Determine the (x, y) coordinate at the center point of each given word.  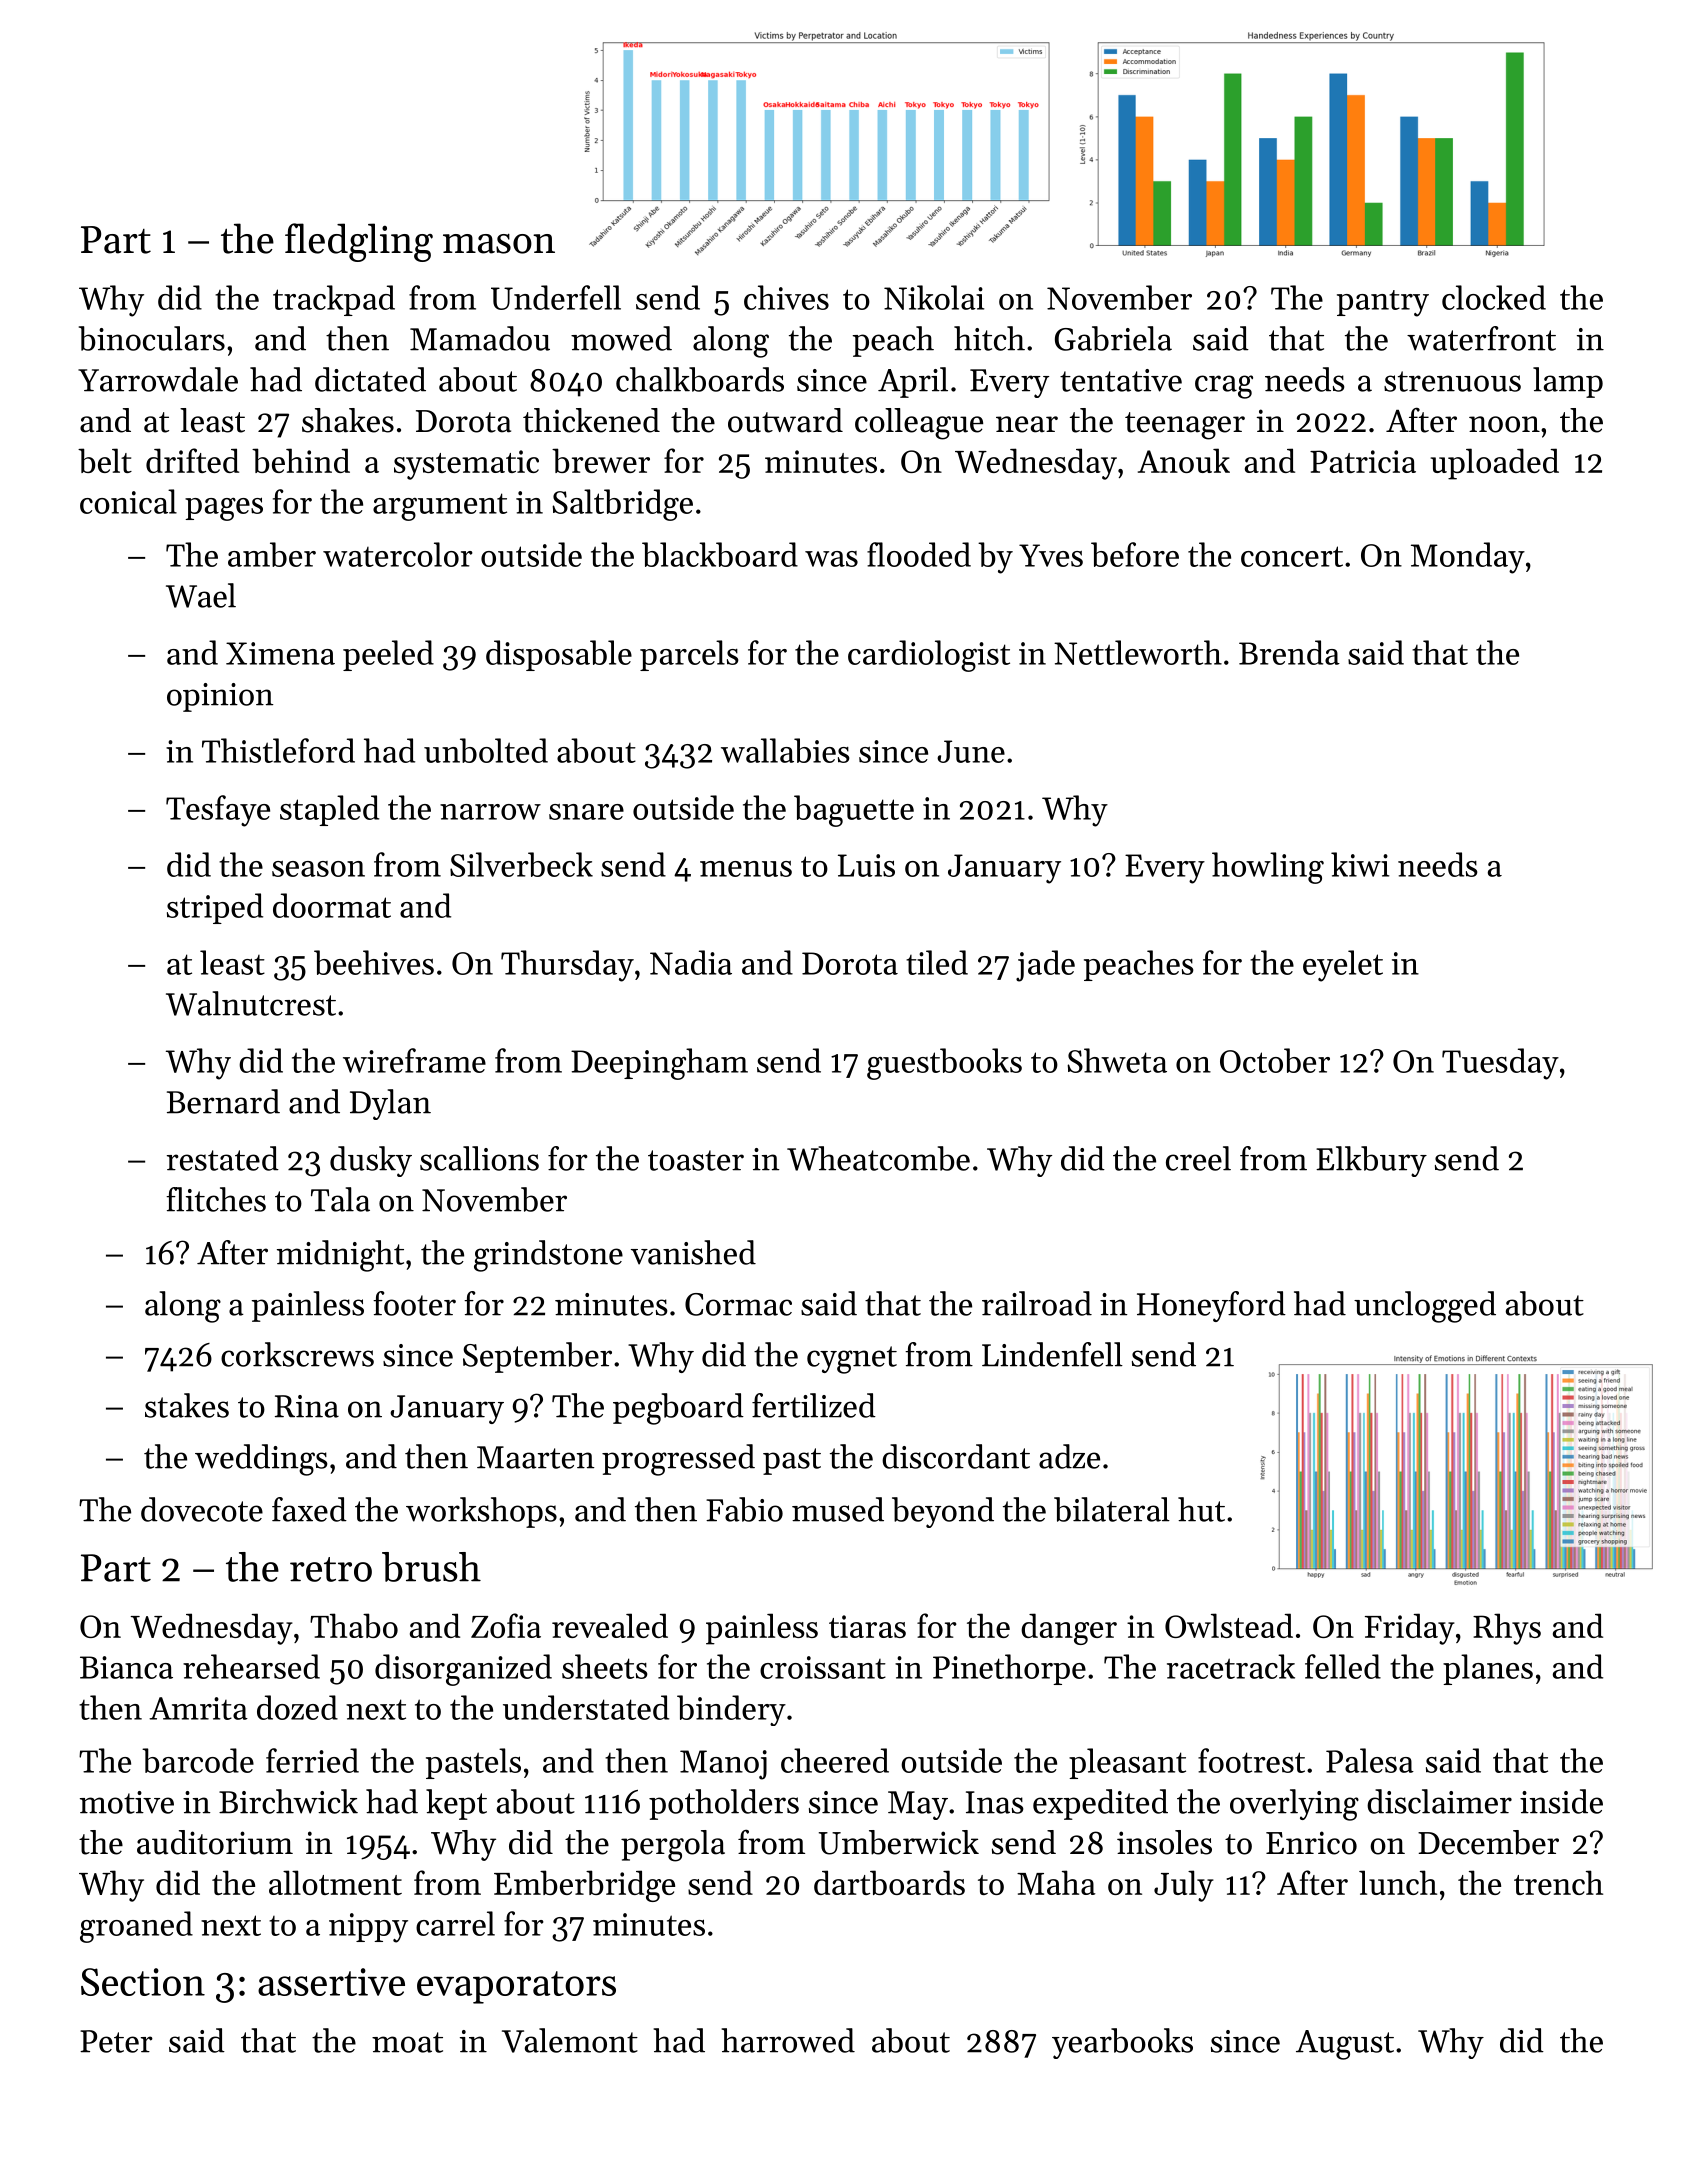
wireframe (414, 1060)
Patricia (1363, 461)
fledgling (359, 242)
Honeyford (1211, 1306)
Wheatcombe (878, 1158)
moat (407, 2042)
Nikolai (934, 297)
